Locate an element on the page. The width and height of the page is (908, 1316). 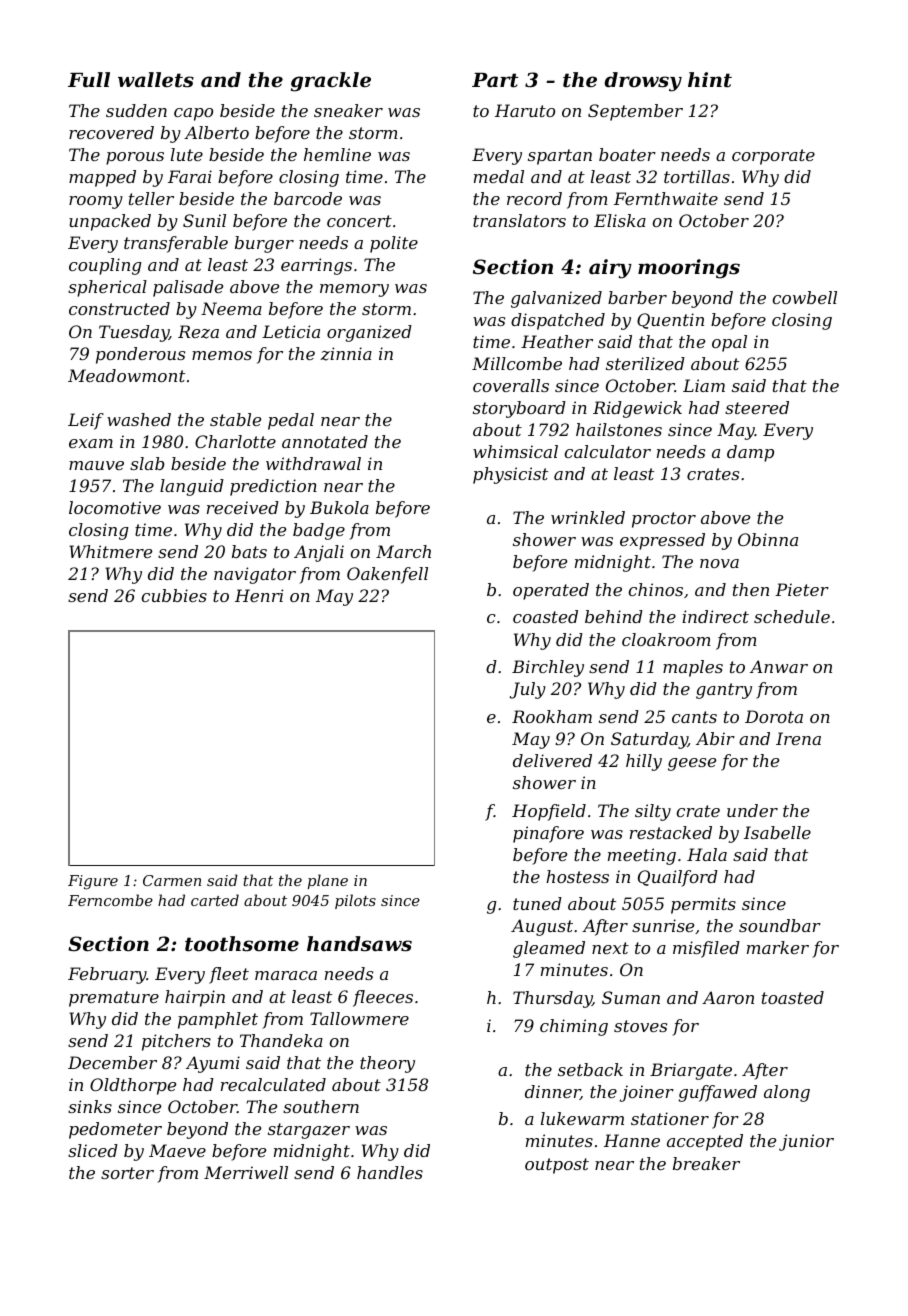
gantry is located at coordinates (724, 691).
